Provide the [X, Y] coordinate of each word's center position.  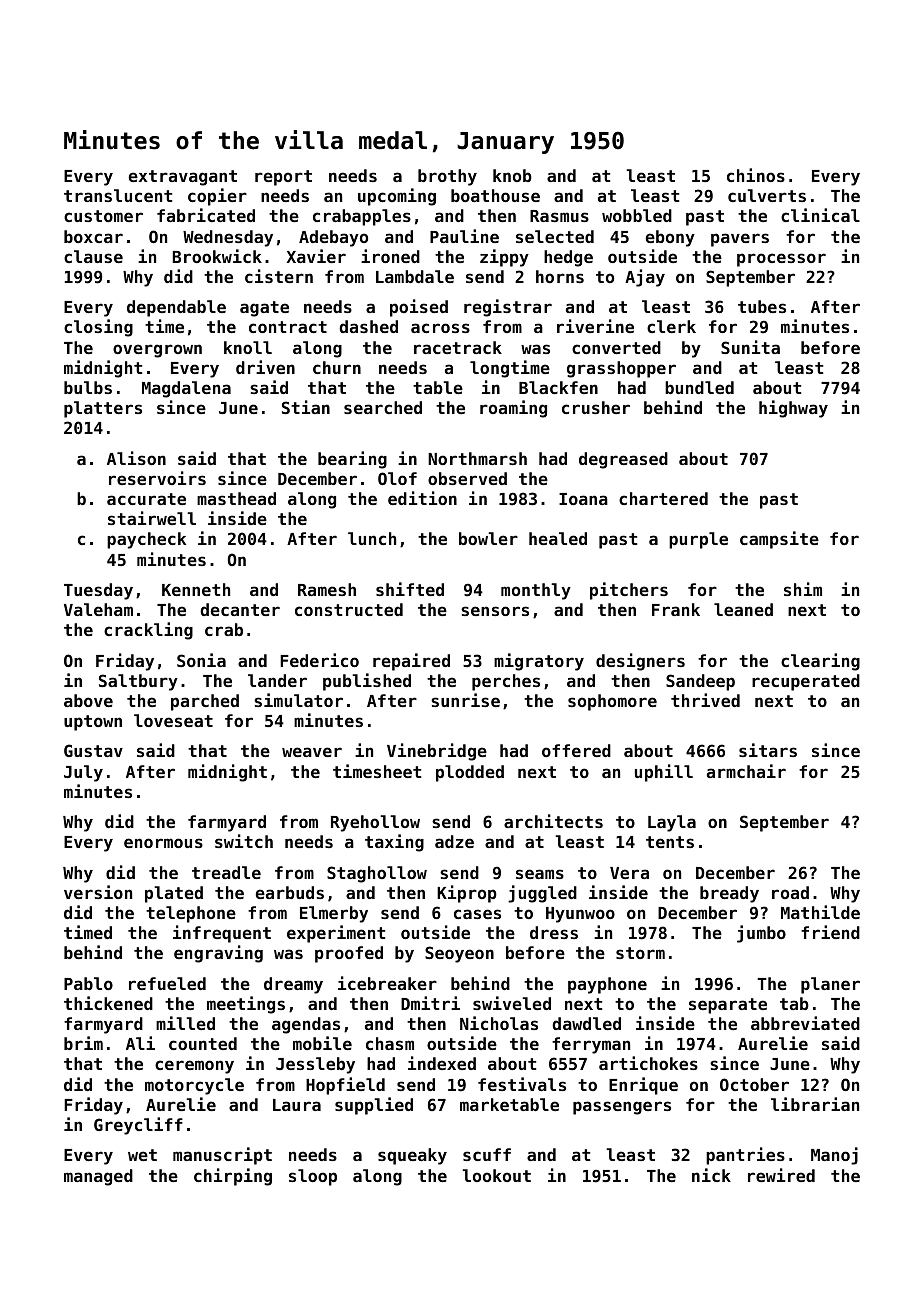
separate [728, 1006]
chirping [233, 1177]
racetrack [458, 347]
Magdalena [186, 389]
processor [781, 260]
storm [640, 953]
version [98, 892]
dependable [176, 308]
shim [803, 589]
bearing [352, 460]
